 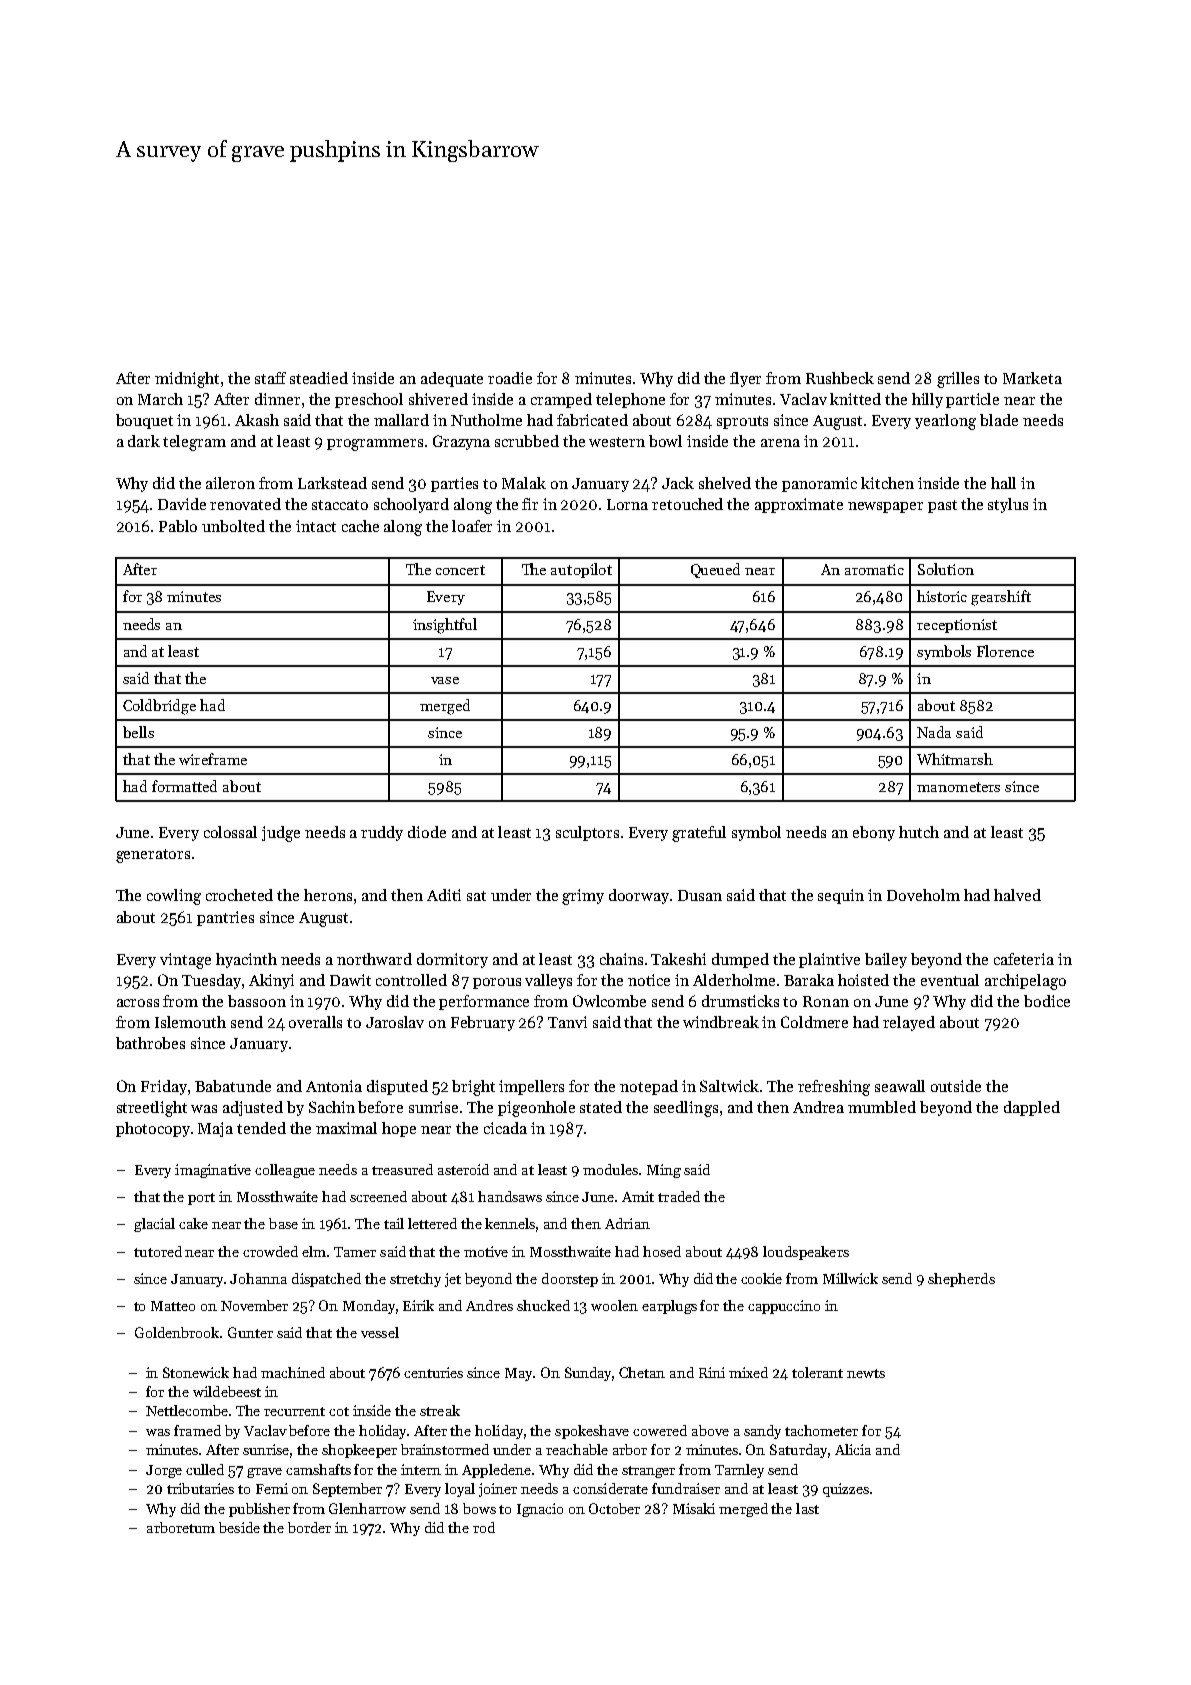 What do you see at coordinates (463, 1169) in the screenshot?
I see `asteroid` at bounding box center [463, 1169].
